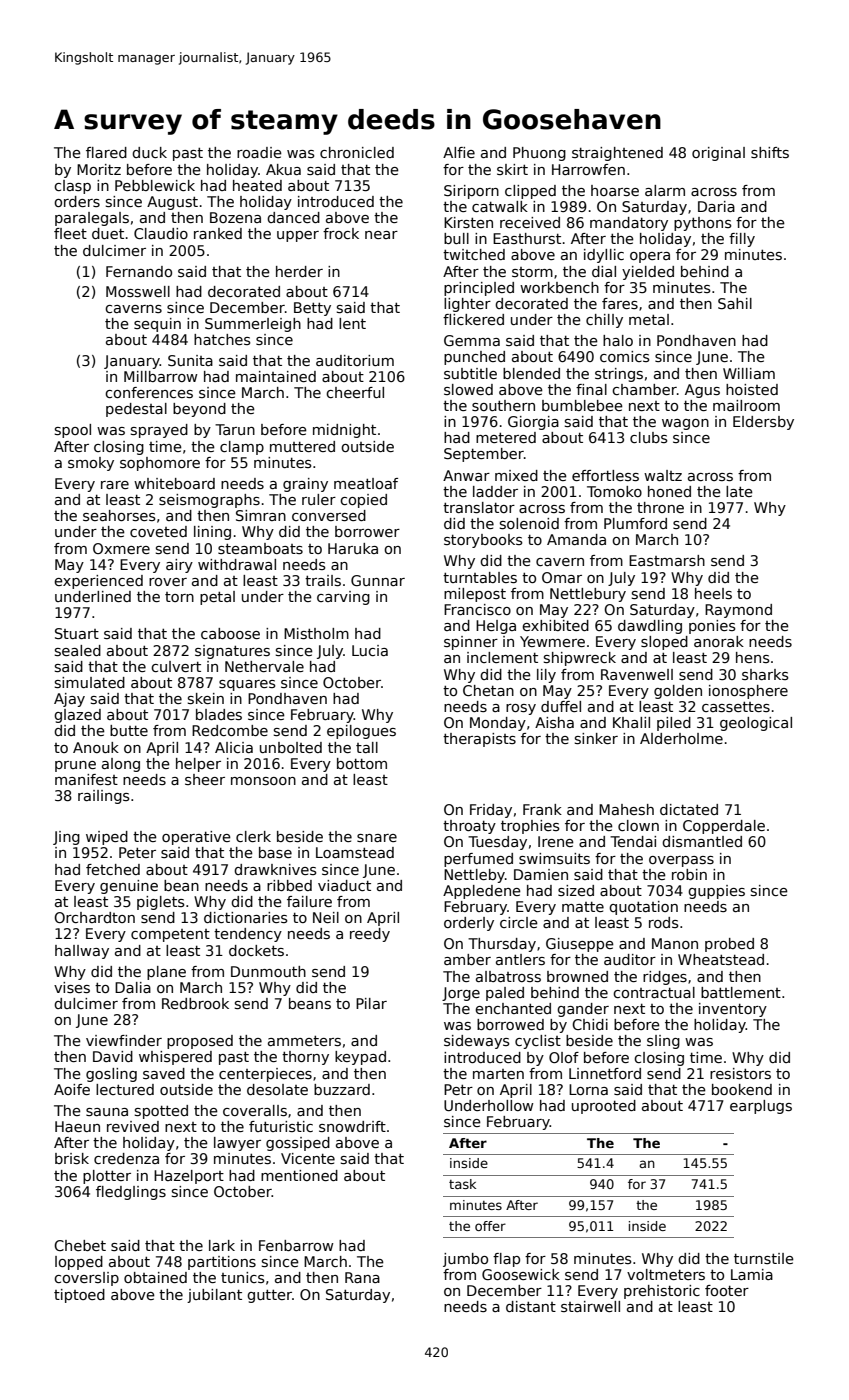 The image size is (849, 1400). Describe the element at coordinates (462, 1184) in the screenshot. I see `task` at that location.
